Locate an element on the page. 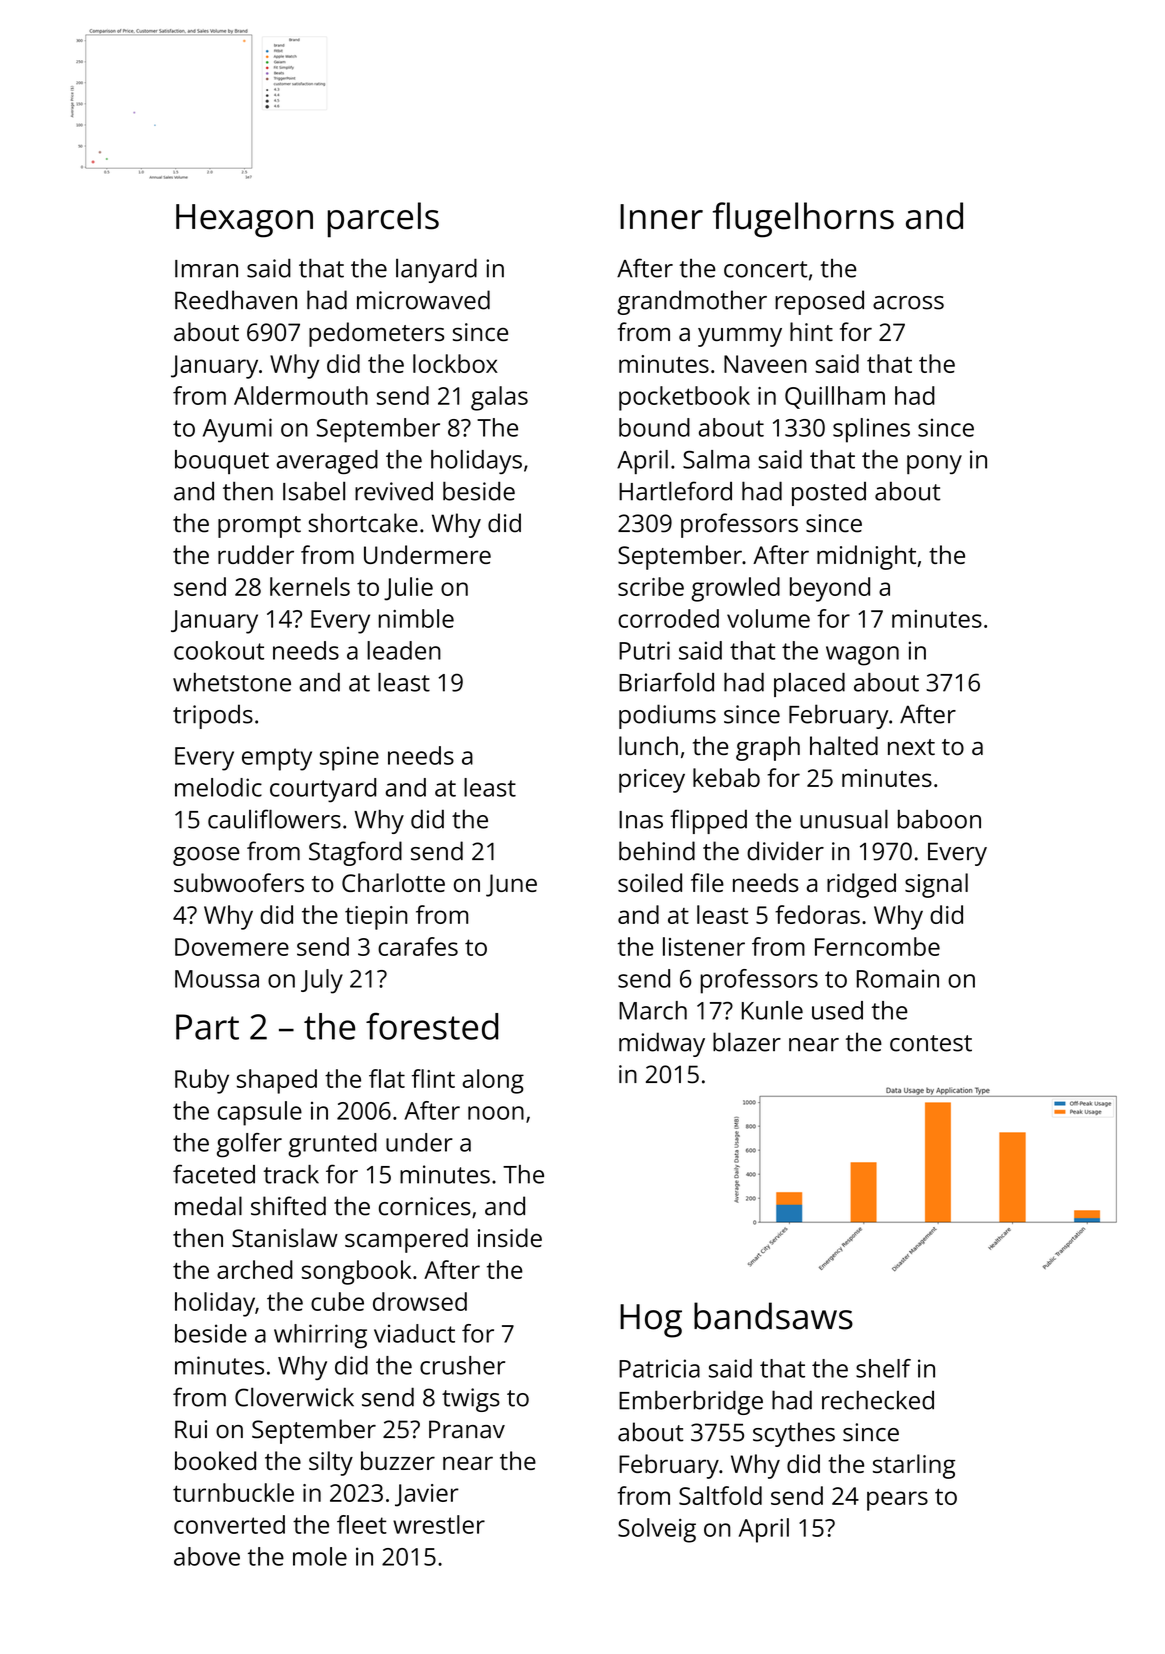 The image size is (1165, 1654). nimble is located at coordinates (416, 618).
